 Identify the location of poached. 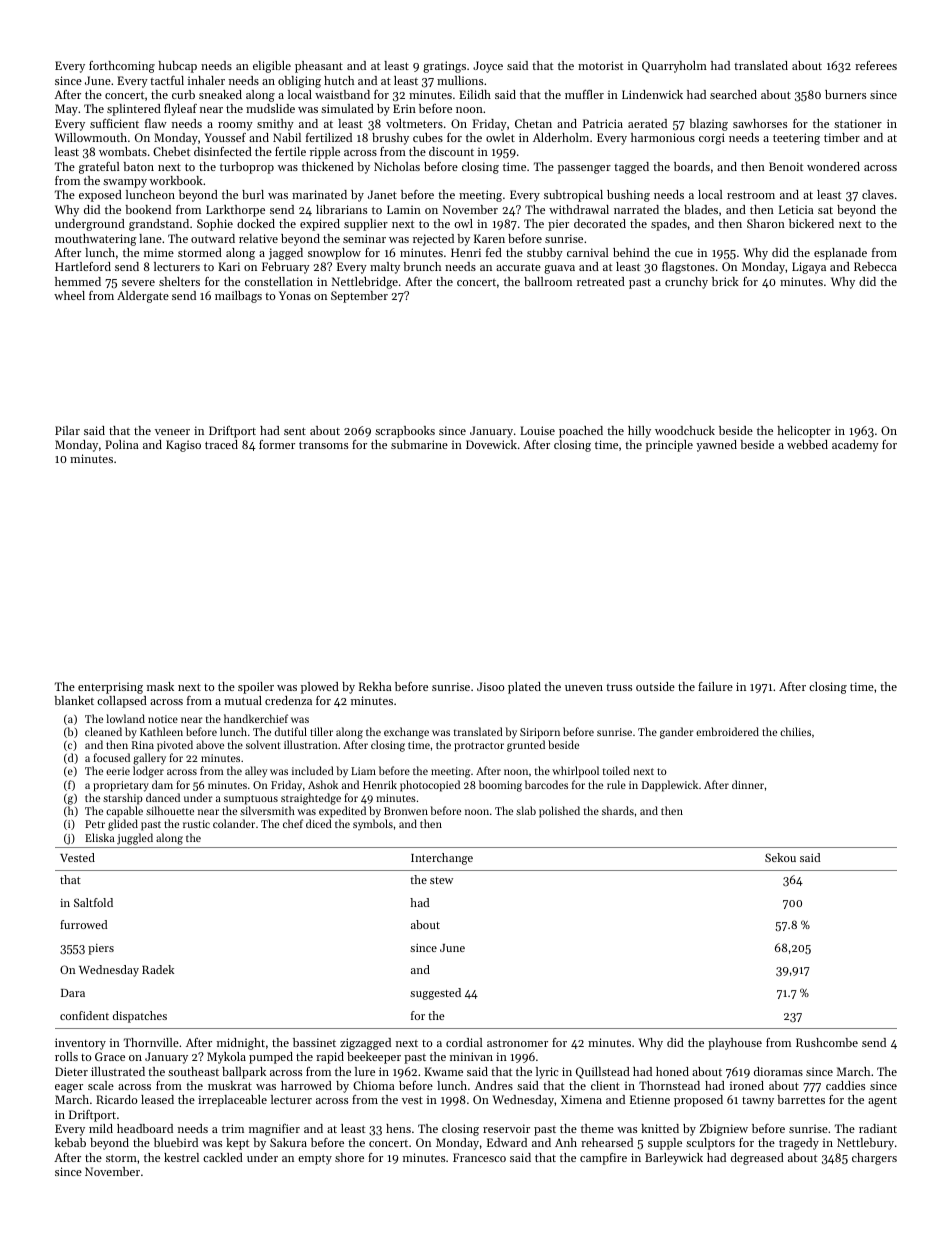
(581, 432).
